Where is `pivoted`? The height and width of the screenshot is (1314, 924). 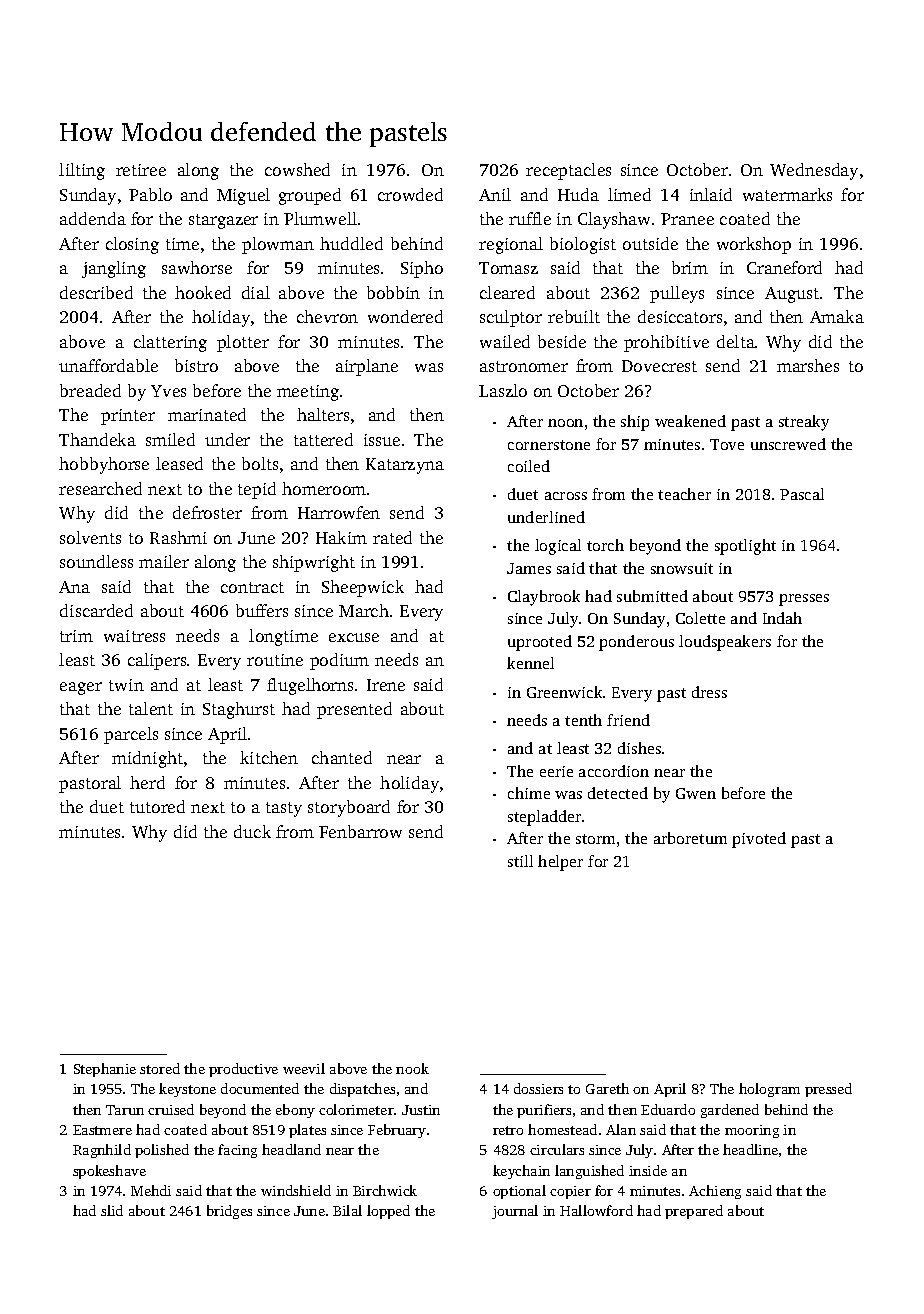
pivoted is located at coordinates (759, 840).
